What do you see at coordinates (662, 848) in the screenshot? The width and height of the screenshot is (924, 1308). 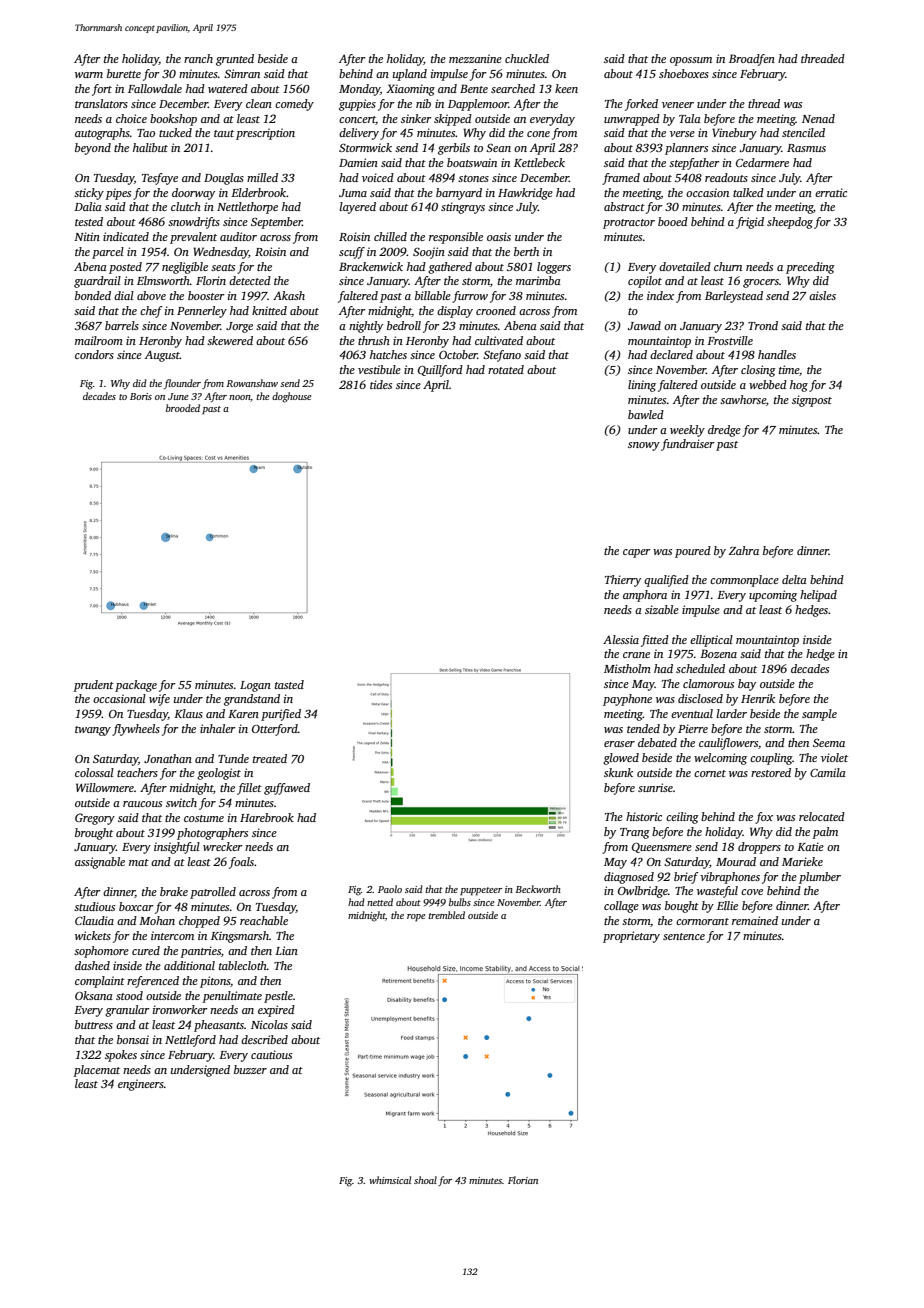 I see `Queensmere` at bounding box center [662, 848].
